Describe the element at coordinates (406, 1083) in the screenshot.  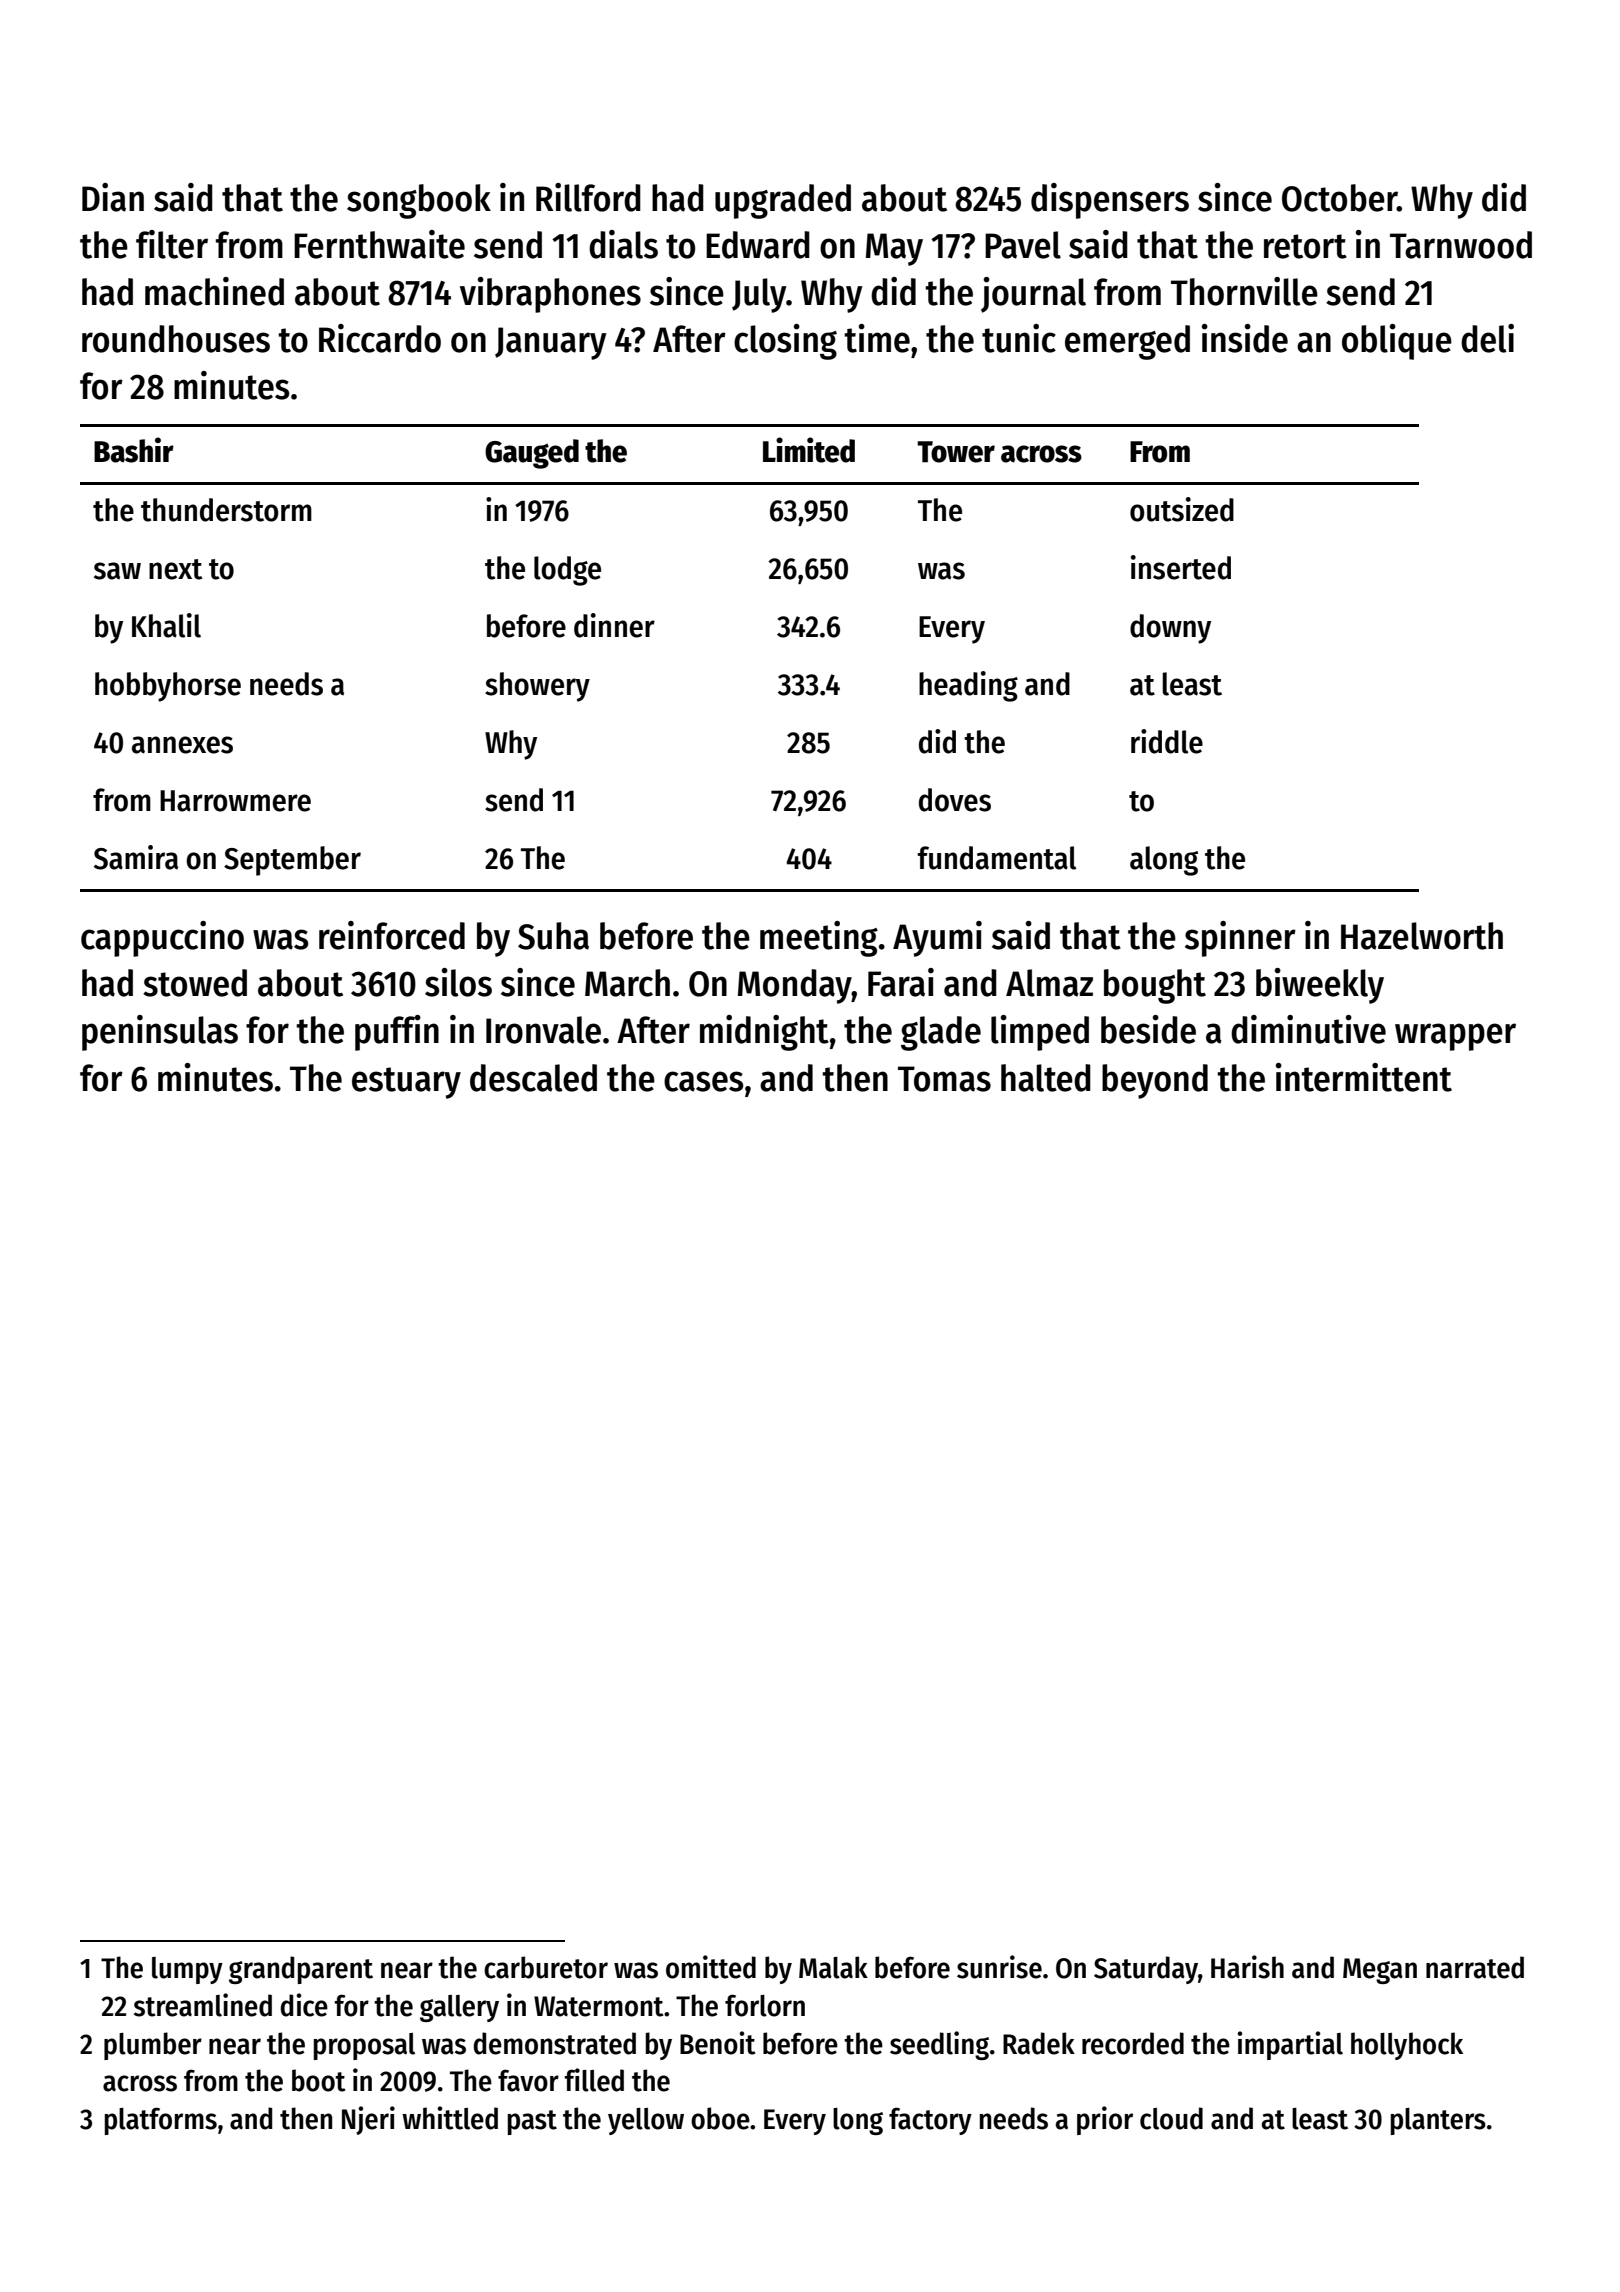
I see `estuary` at that location.
